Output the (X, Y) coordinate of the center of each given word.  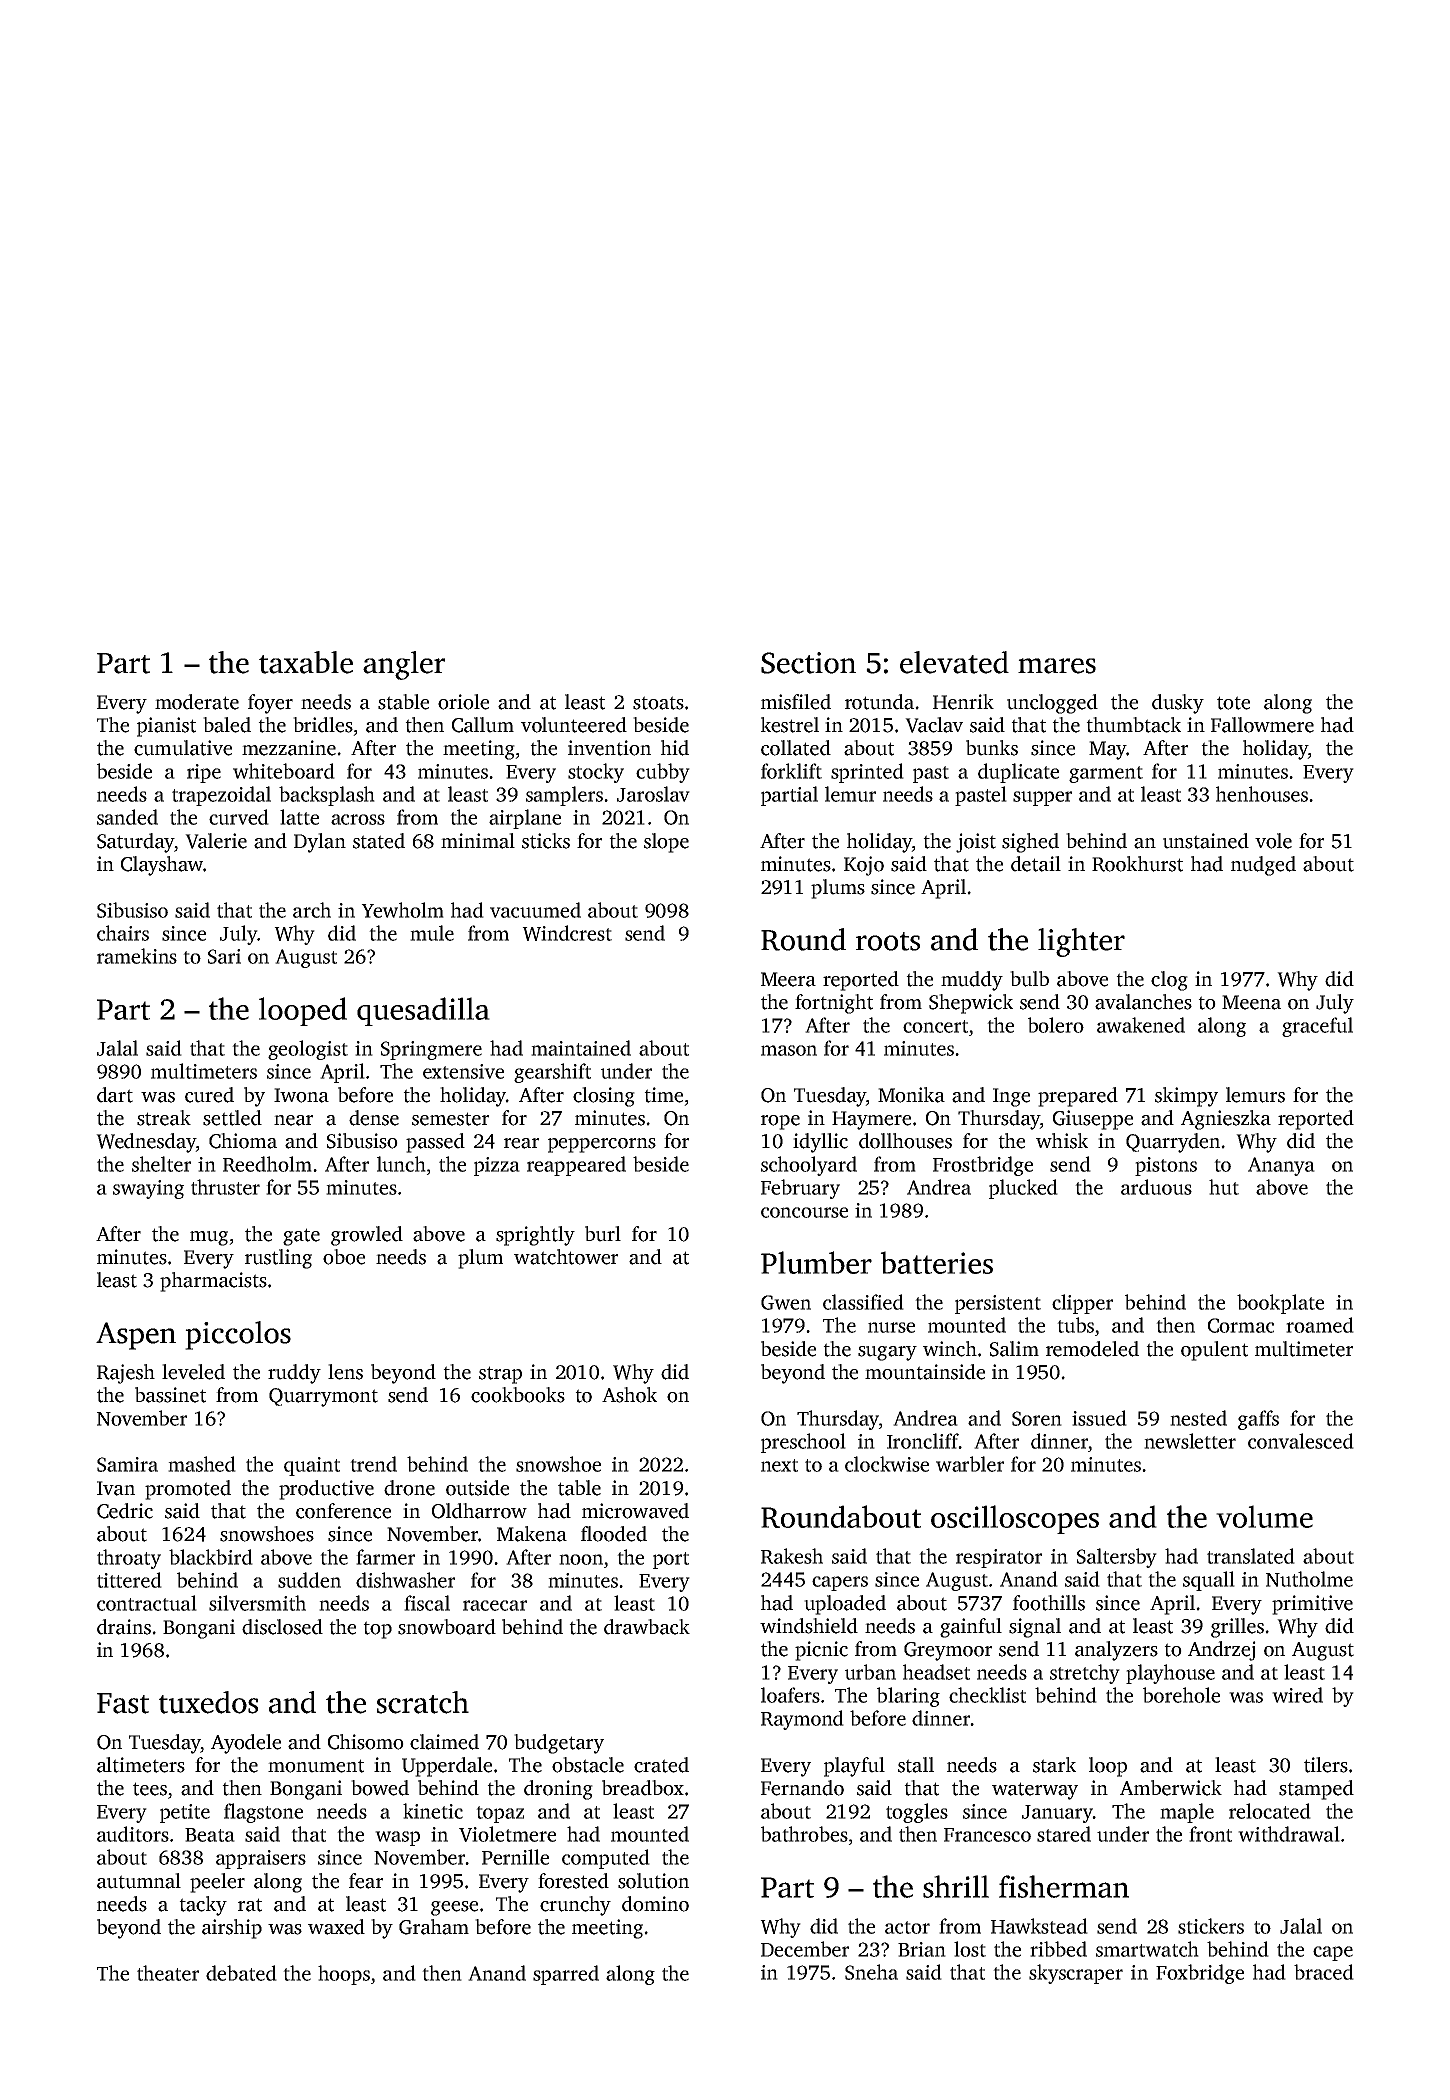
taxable (306, 662)
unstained (1206, 841)
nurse (891, 1327)
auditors (133, 1834)
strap (500, 1375)
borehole (1181, 1695)
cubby (663, 773)
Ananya (1281, 1166)
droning (558, 1790)
